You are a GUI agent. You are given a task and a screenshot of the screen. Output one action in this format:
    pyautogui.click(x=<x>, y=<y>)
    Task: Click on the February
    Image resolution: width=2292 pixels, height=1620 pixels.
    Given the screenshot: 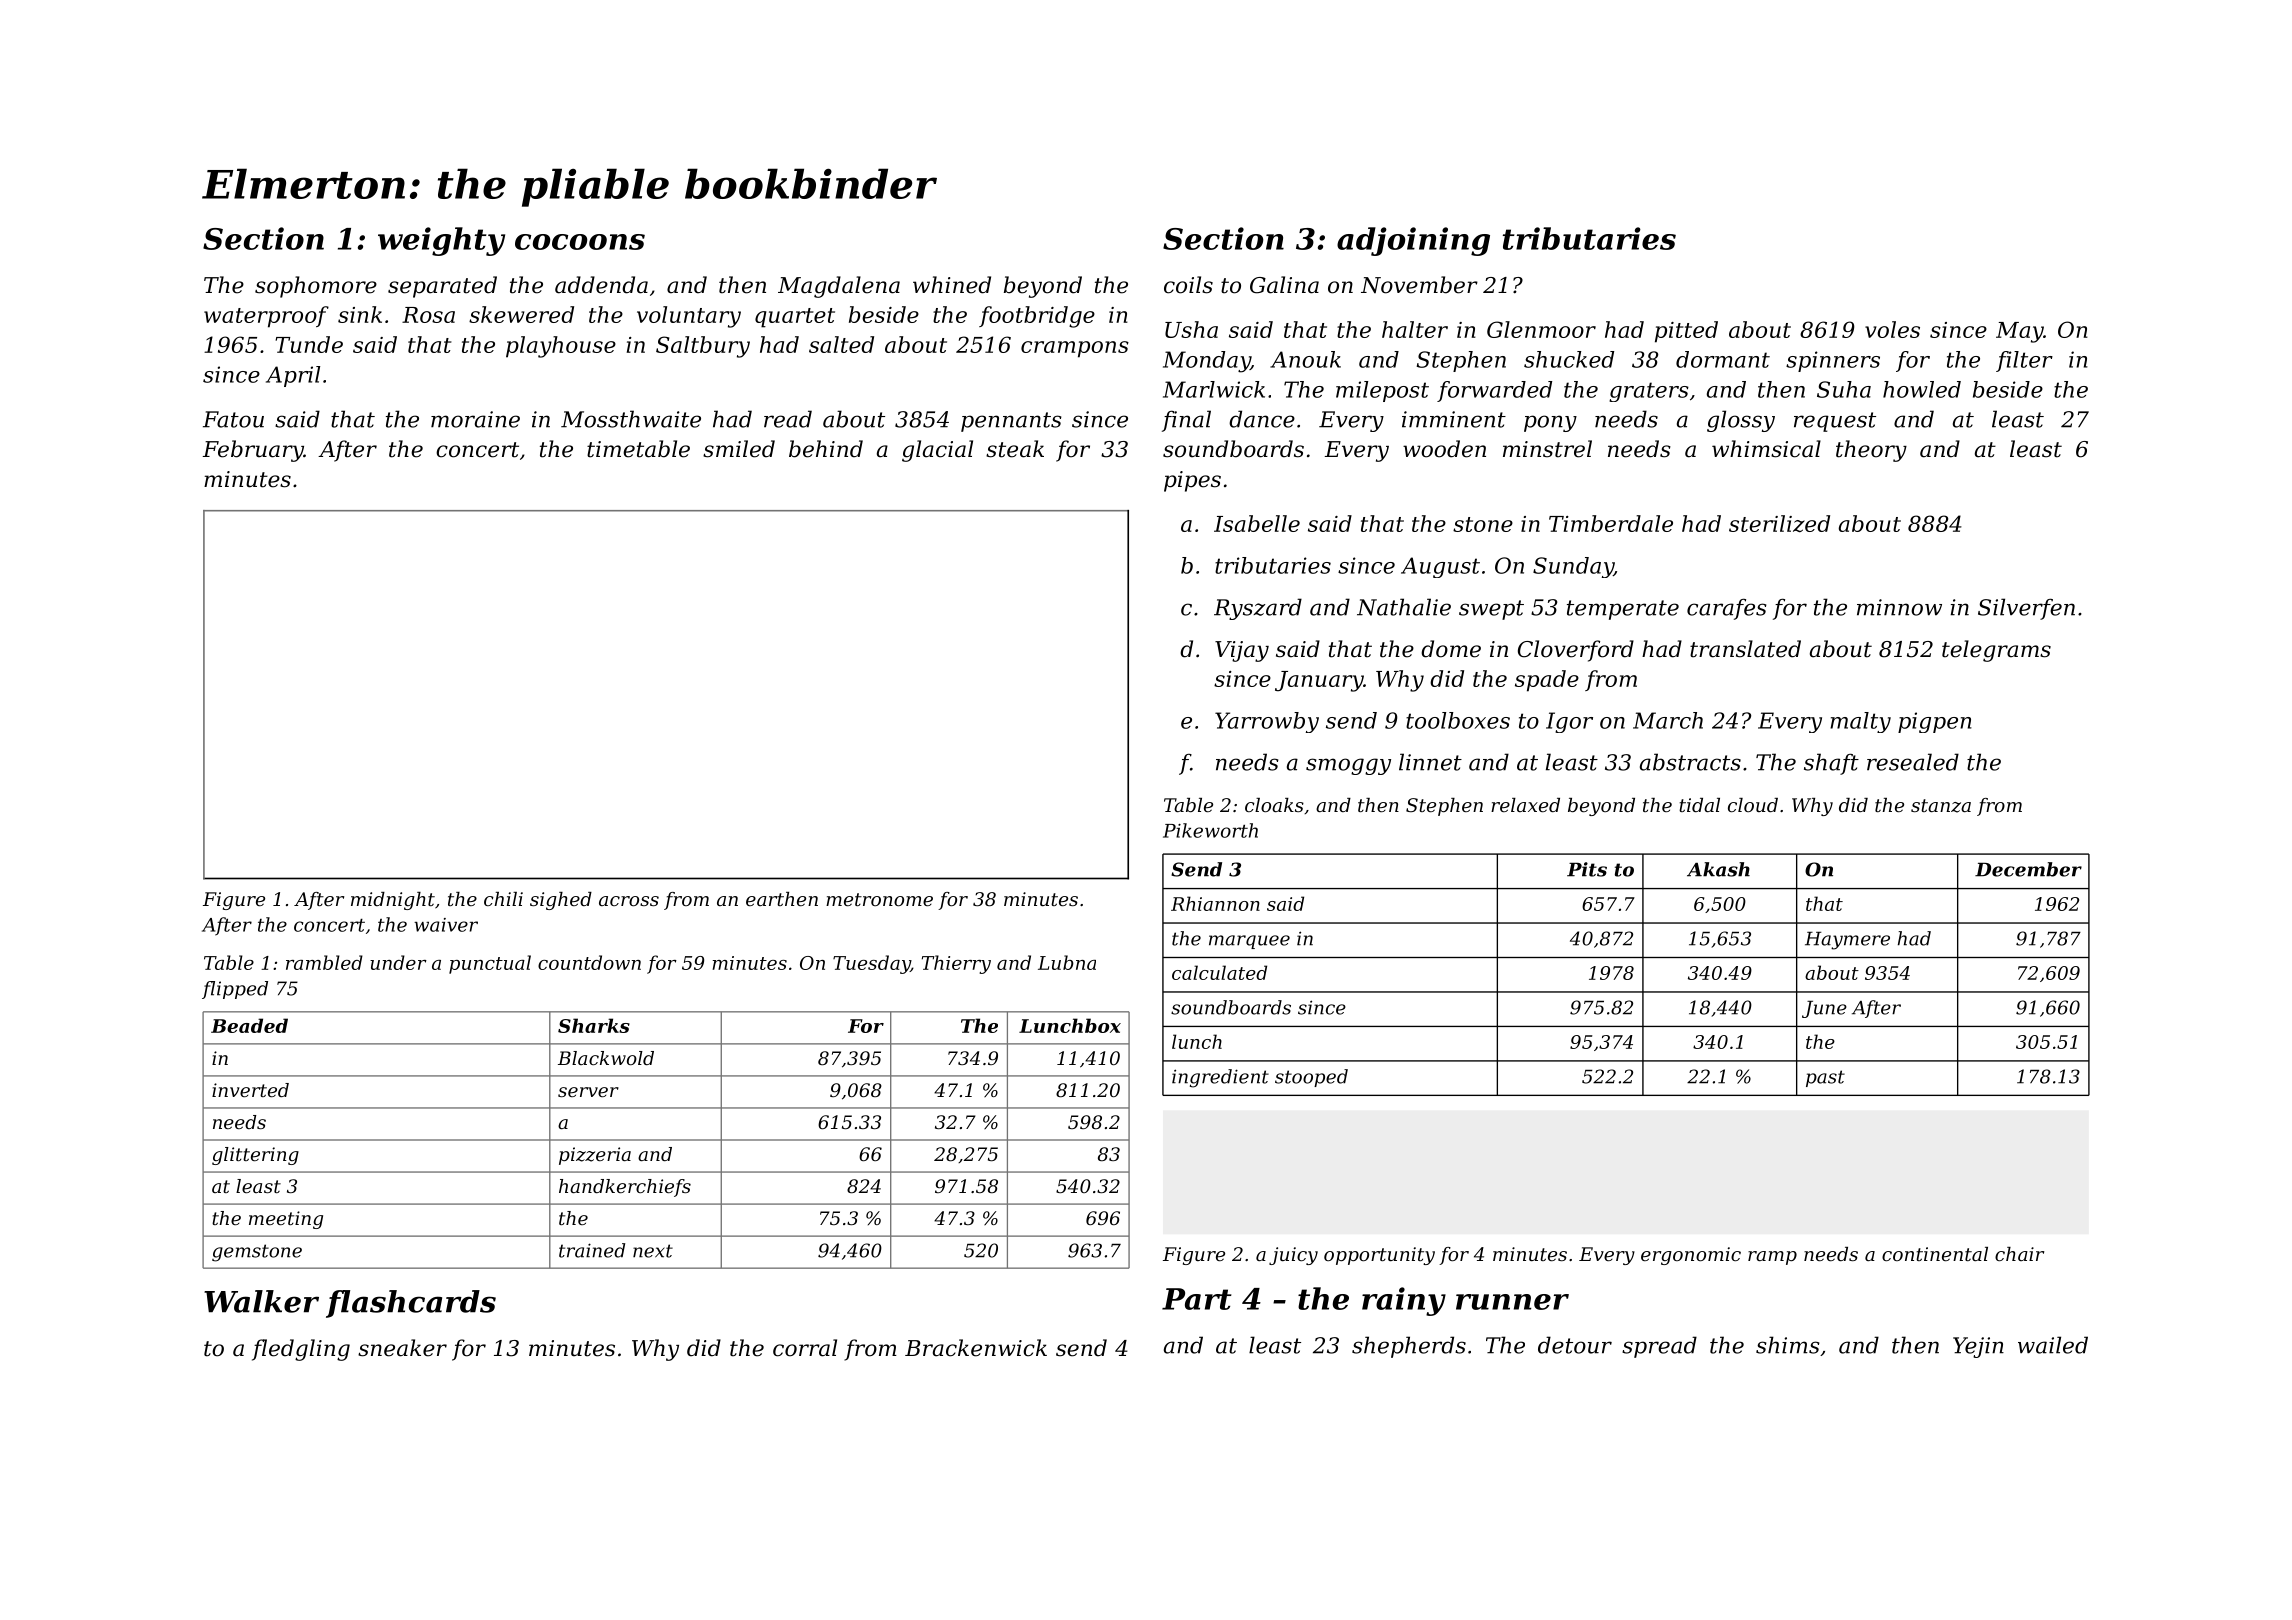 What is the action you would take?
    pyautogui.click(x=253, y=451)
